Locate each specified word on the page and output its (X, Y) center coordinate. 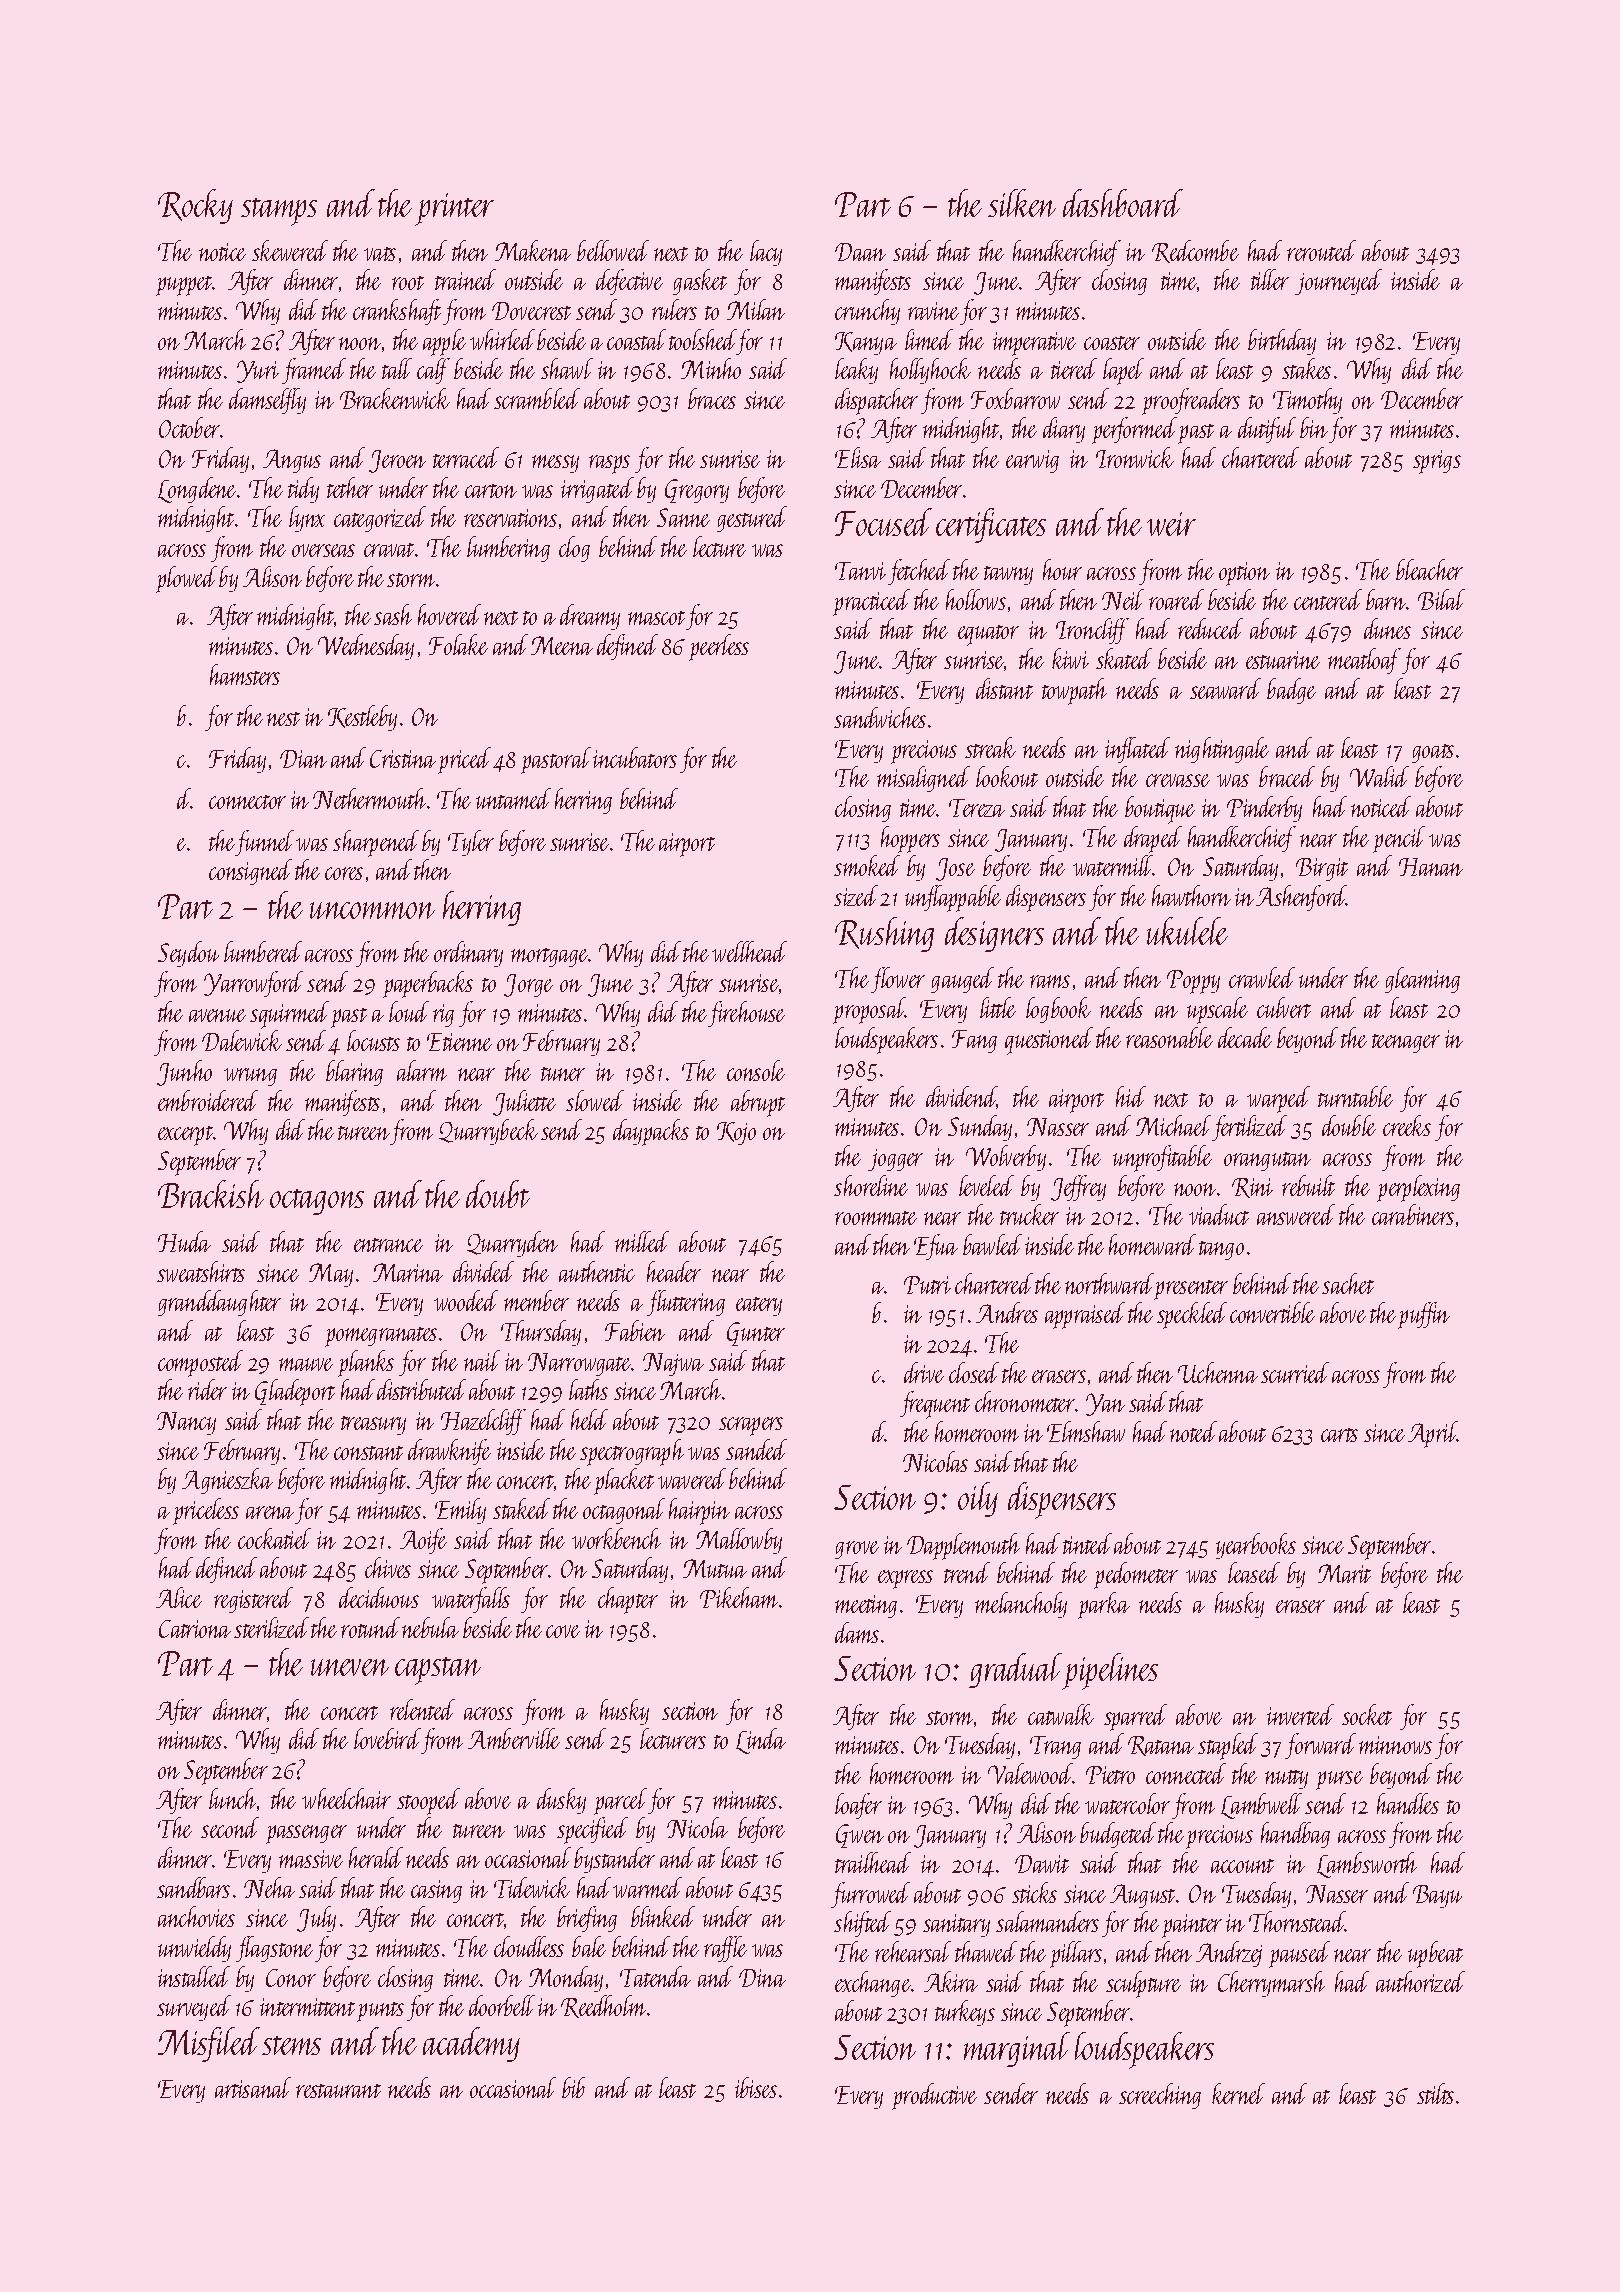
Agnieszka (227, 1481)
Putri (927, 1285)
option (1244, 574)
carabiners (1413, 1214)
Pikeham (739, 1597)
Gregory (697, 491)
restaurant (338, 2091)
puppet (184, 286)
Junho (184, 1073)
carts (1339, 1435)
